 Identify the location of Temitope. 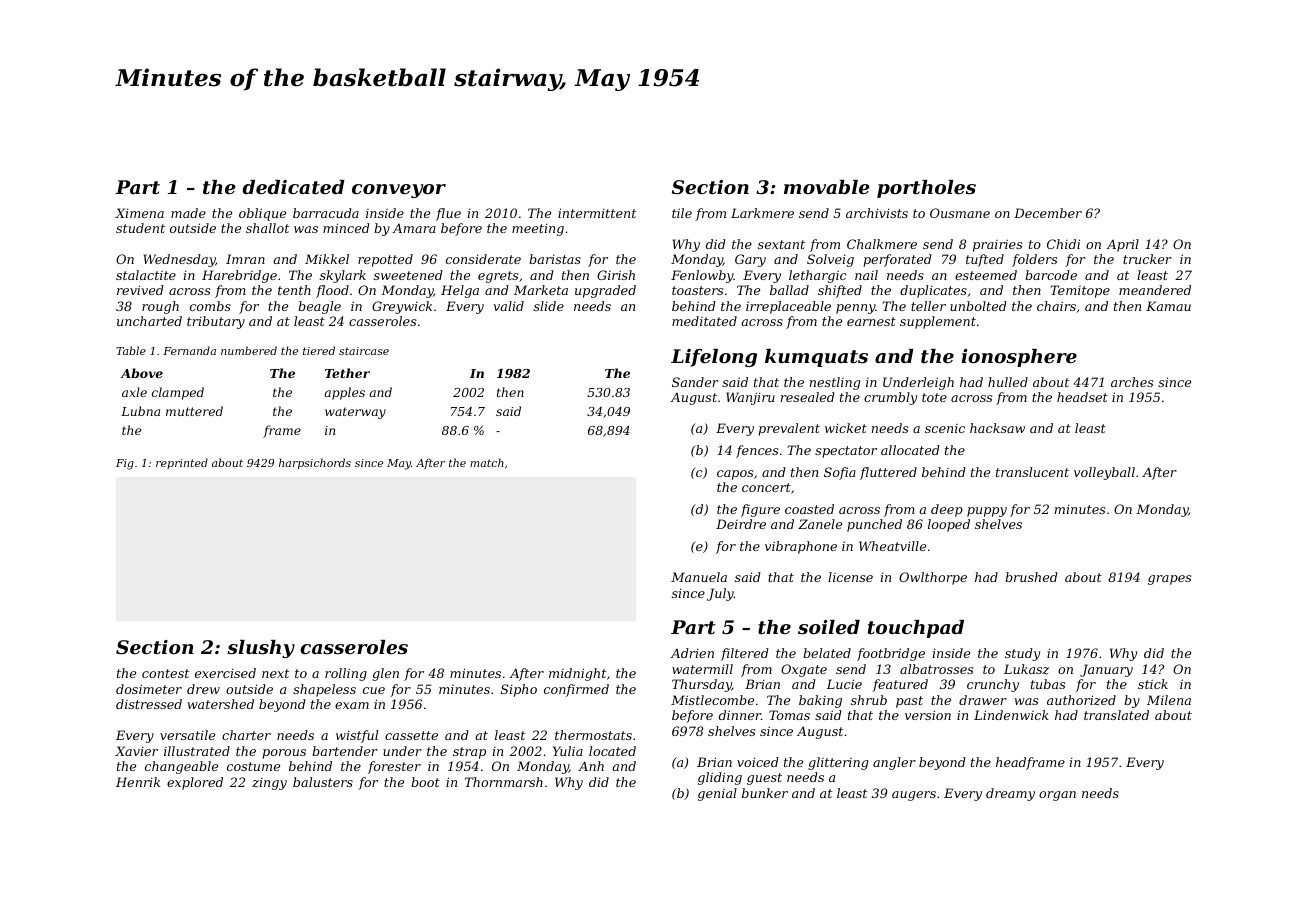
(1080, 291).
